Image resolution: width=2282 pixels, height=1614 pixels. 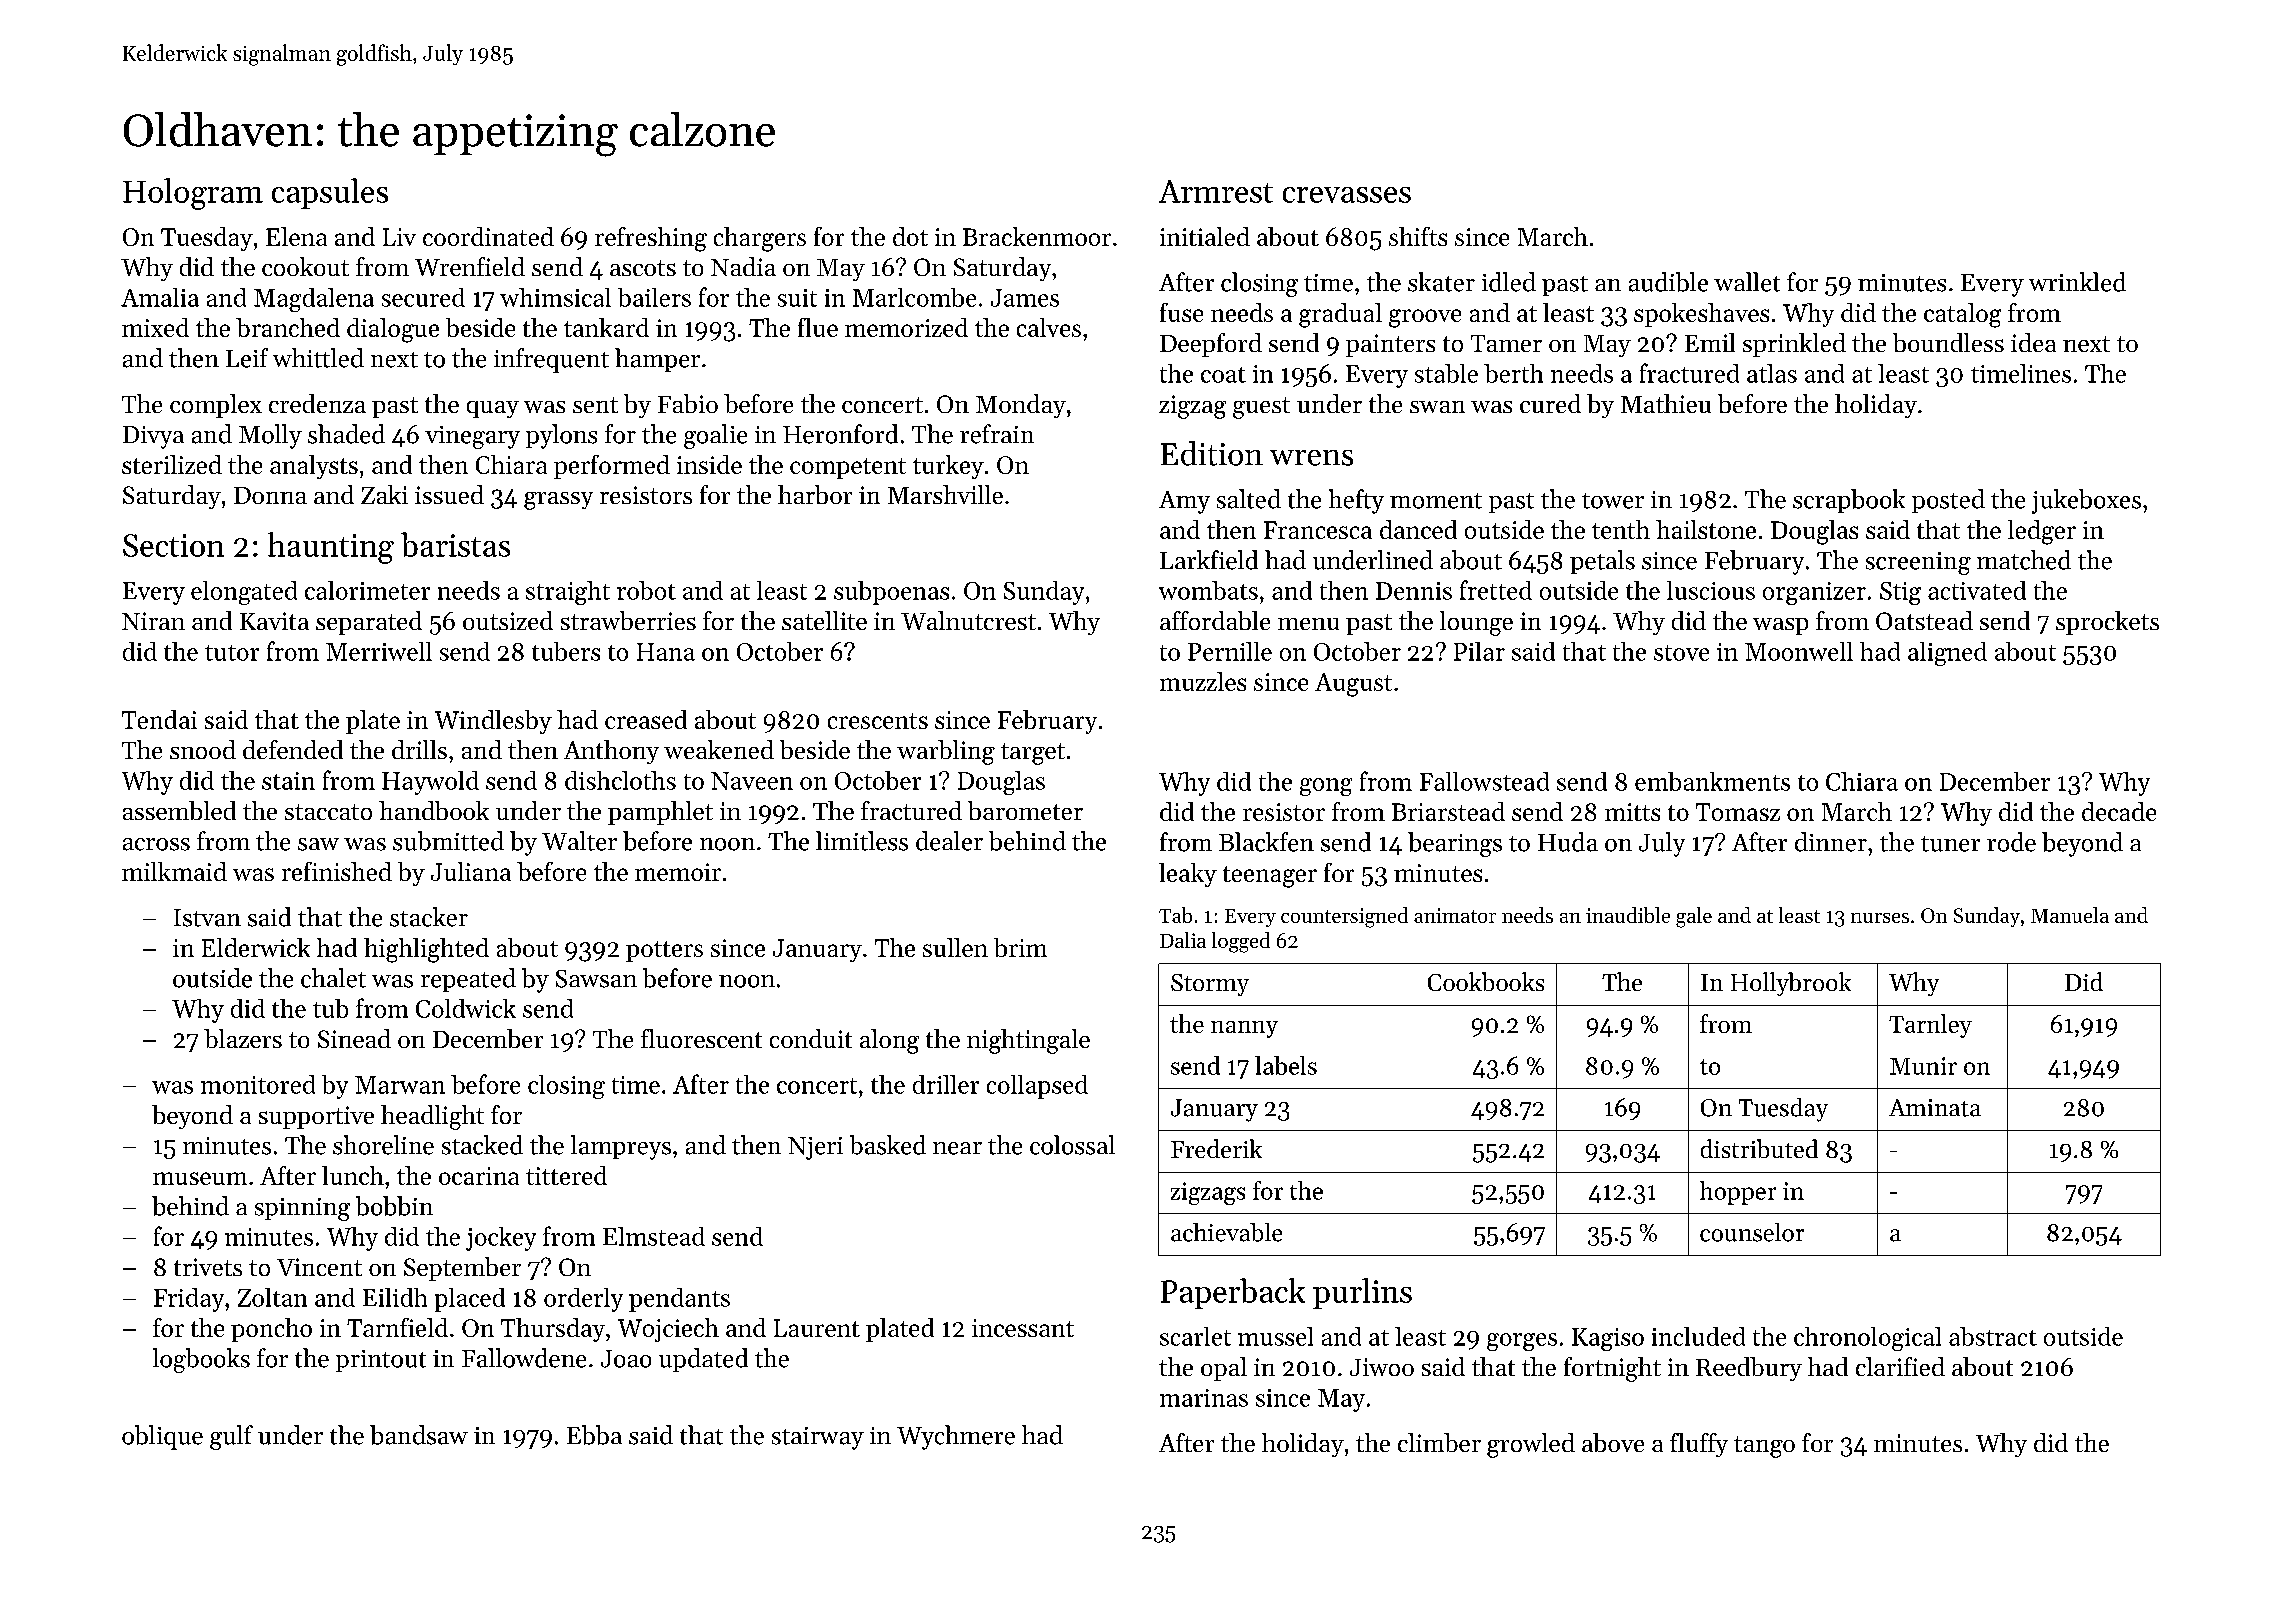 I want to click on Wrenfield, so click(x=470, y=266).
